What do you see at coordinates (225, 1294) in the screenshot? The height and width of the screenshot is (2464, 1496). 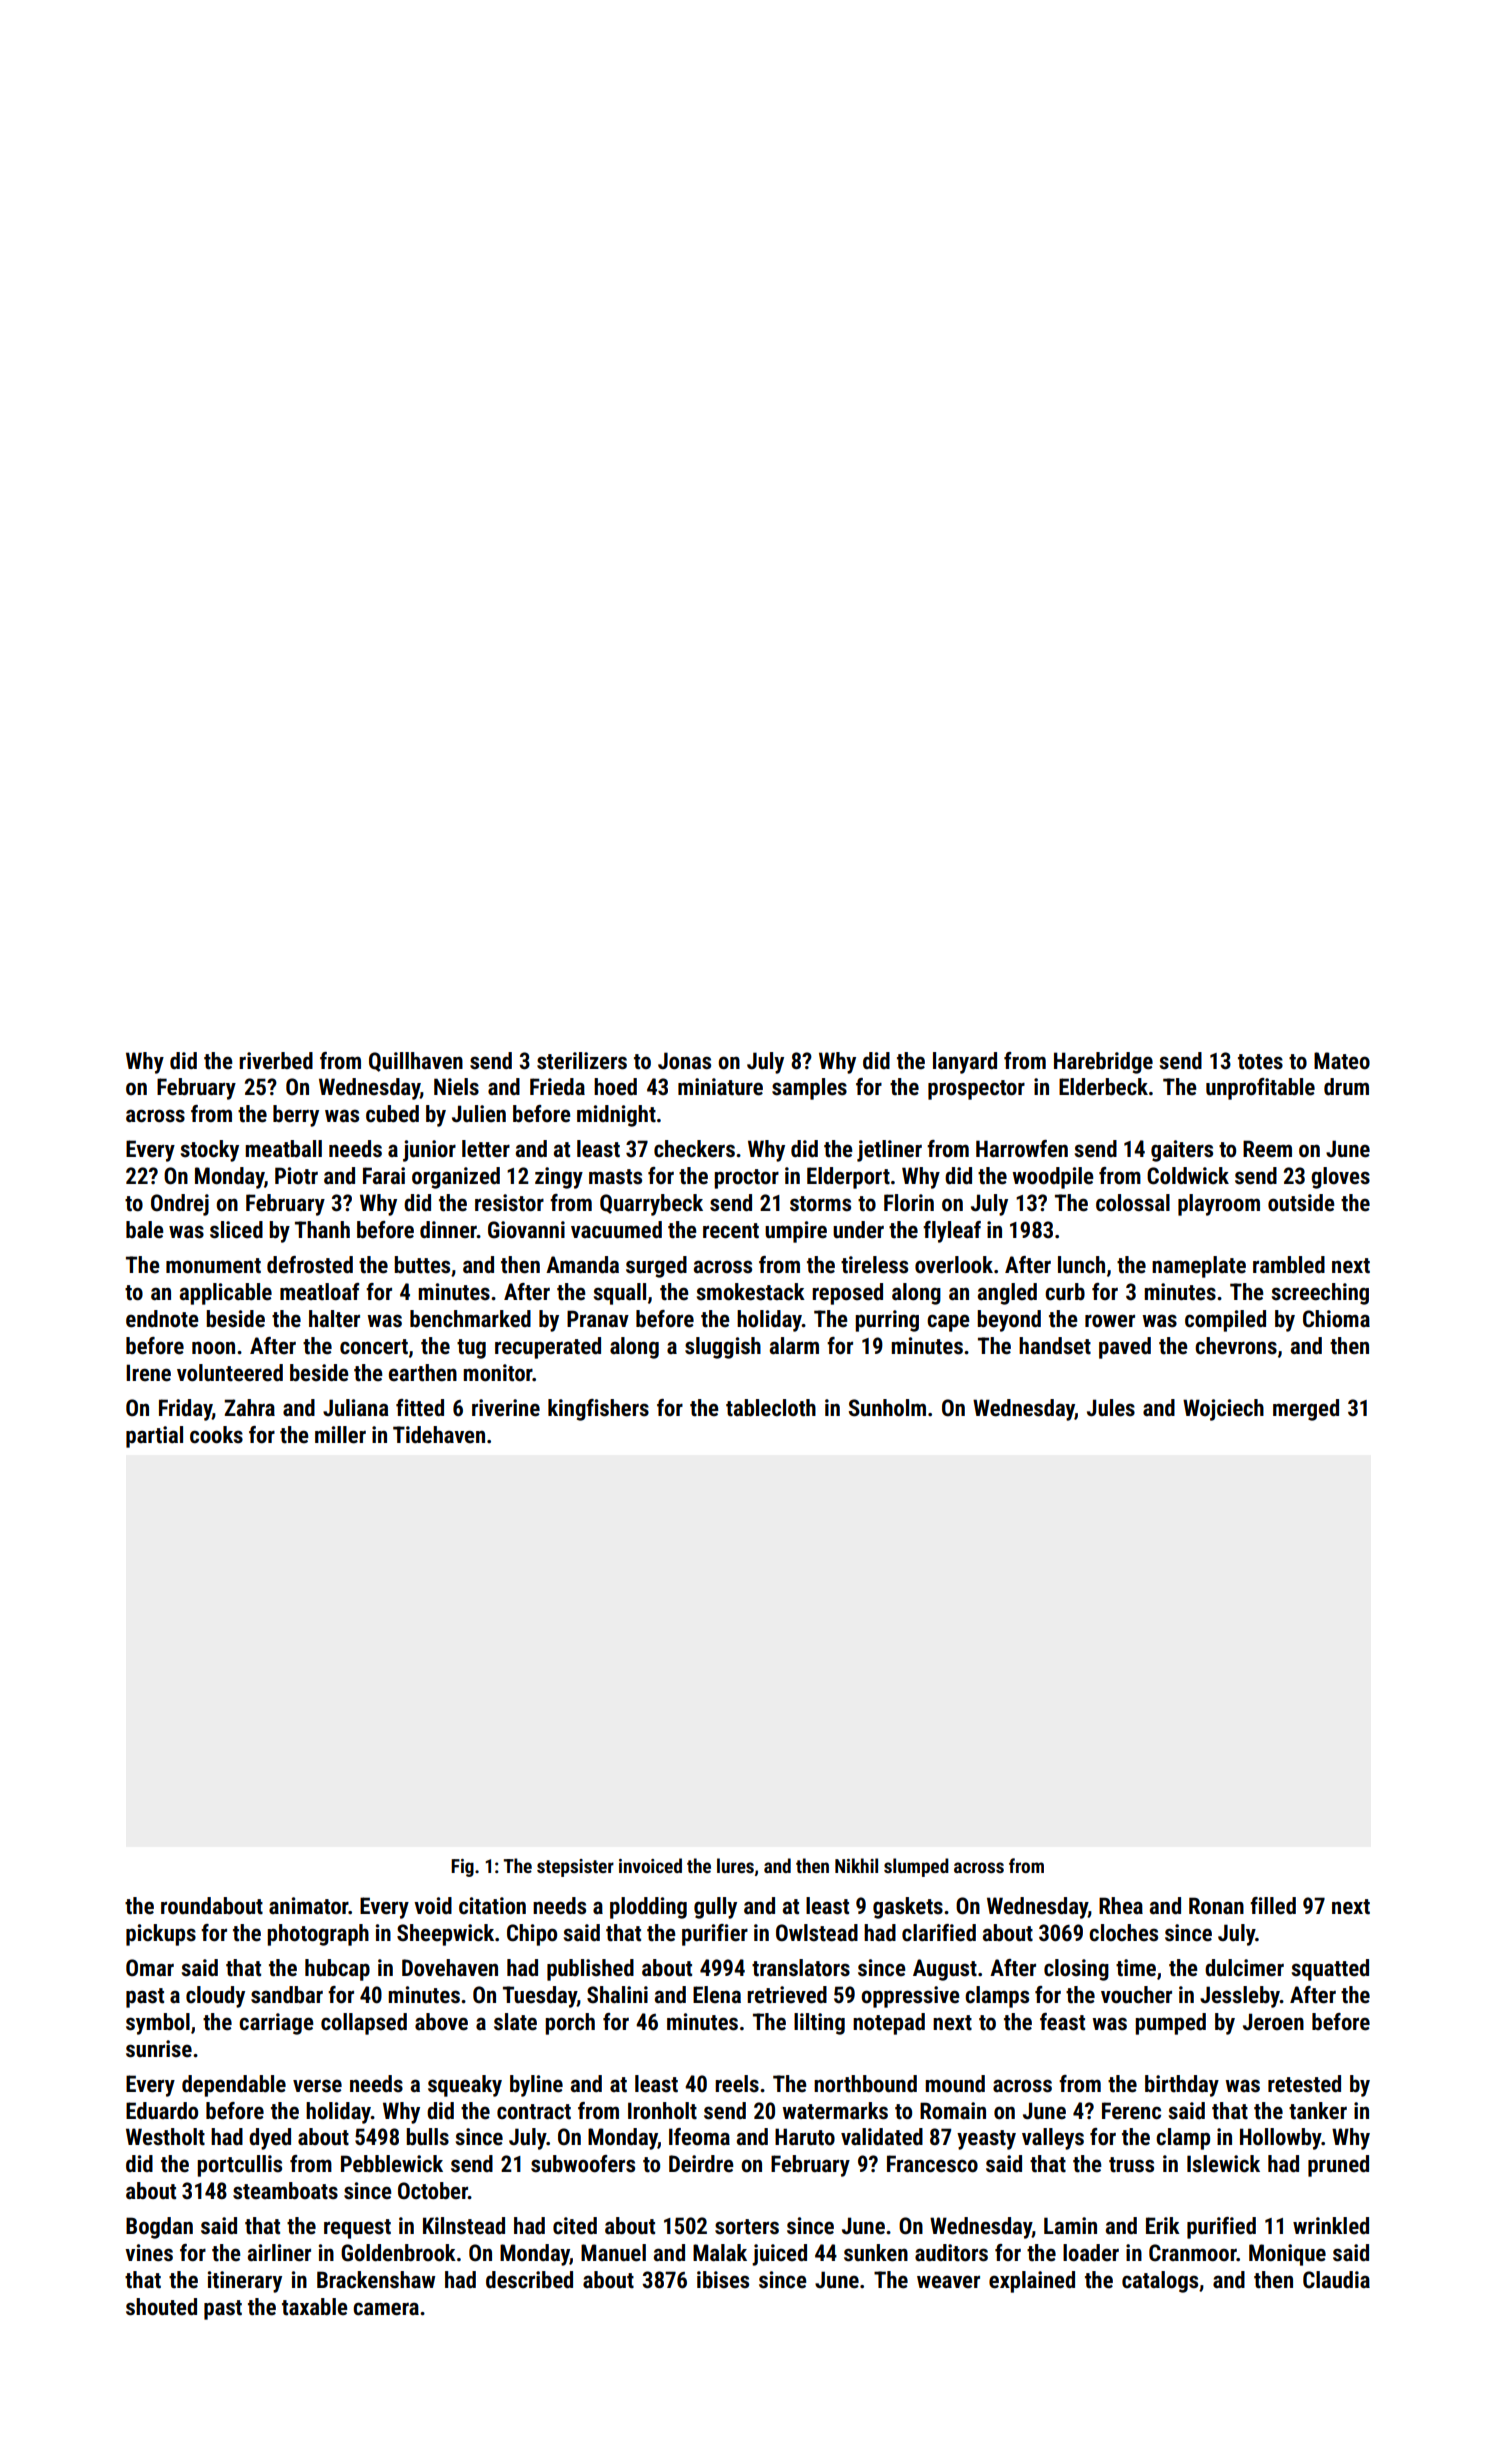 I see `applicable` at bounding box center [225, 1294].
